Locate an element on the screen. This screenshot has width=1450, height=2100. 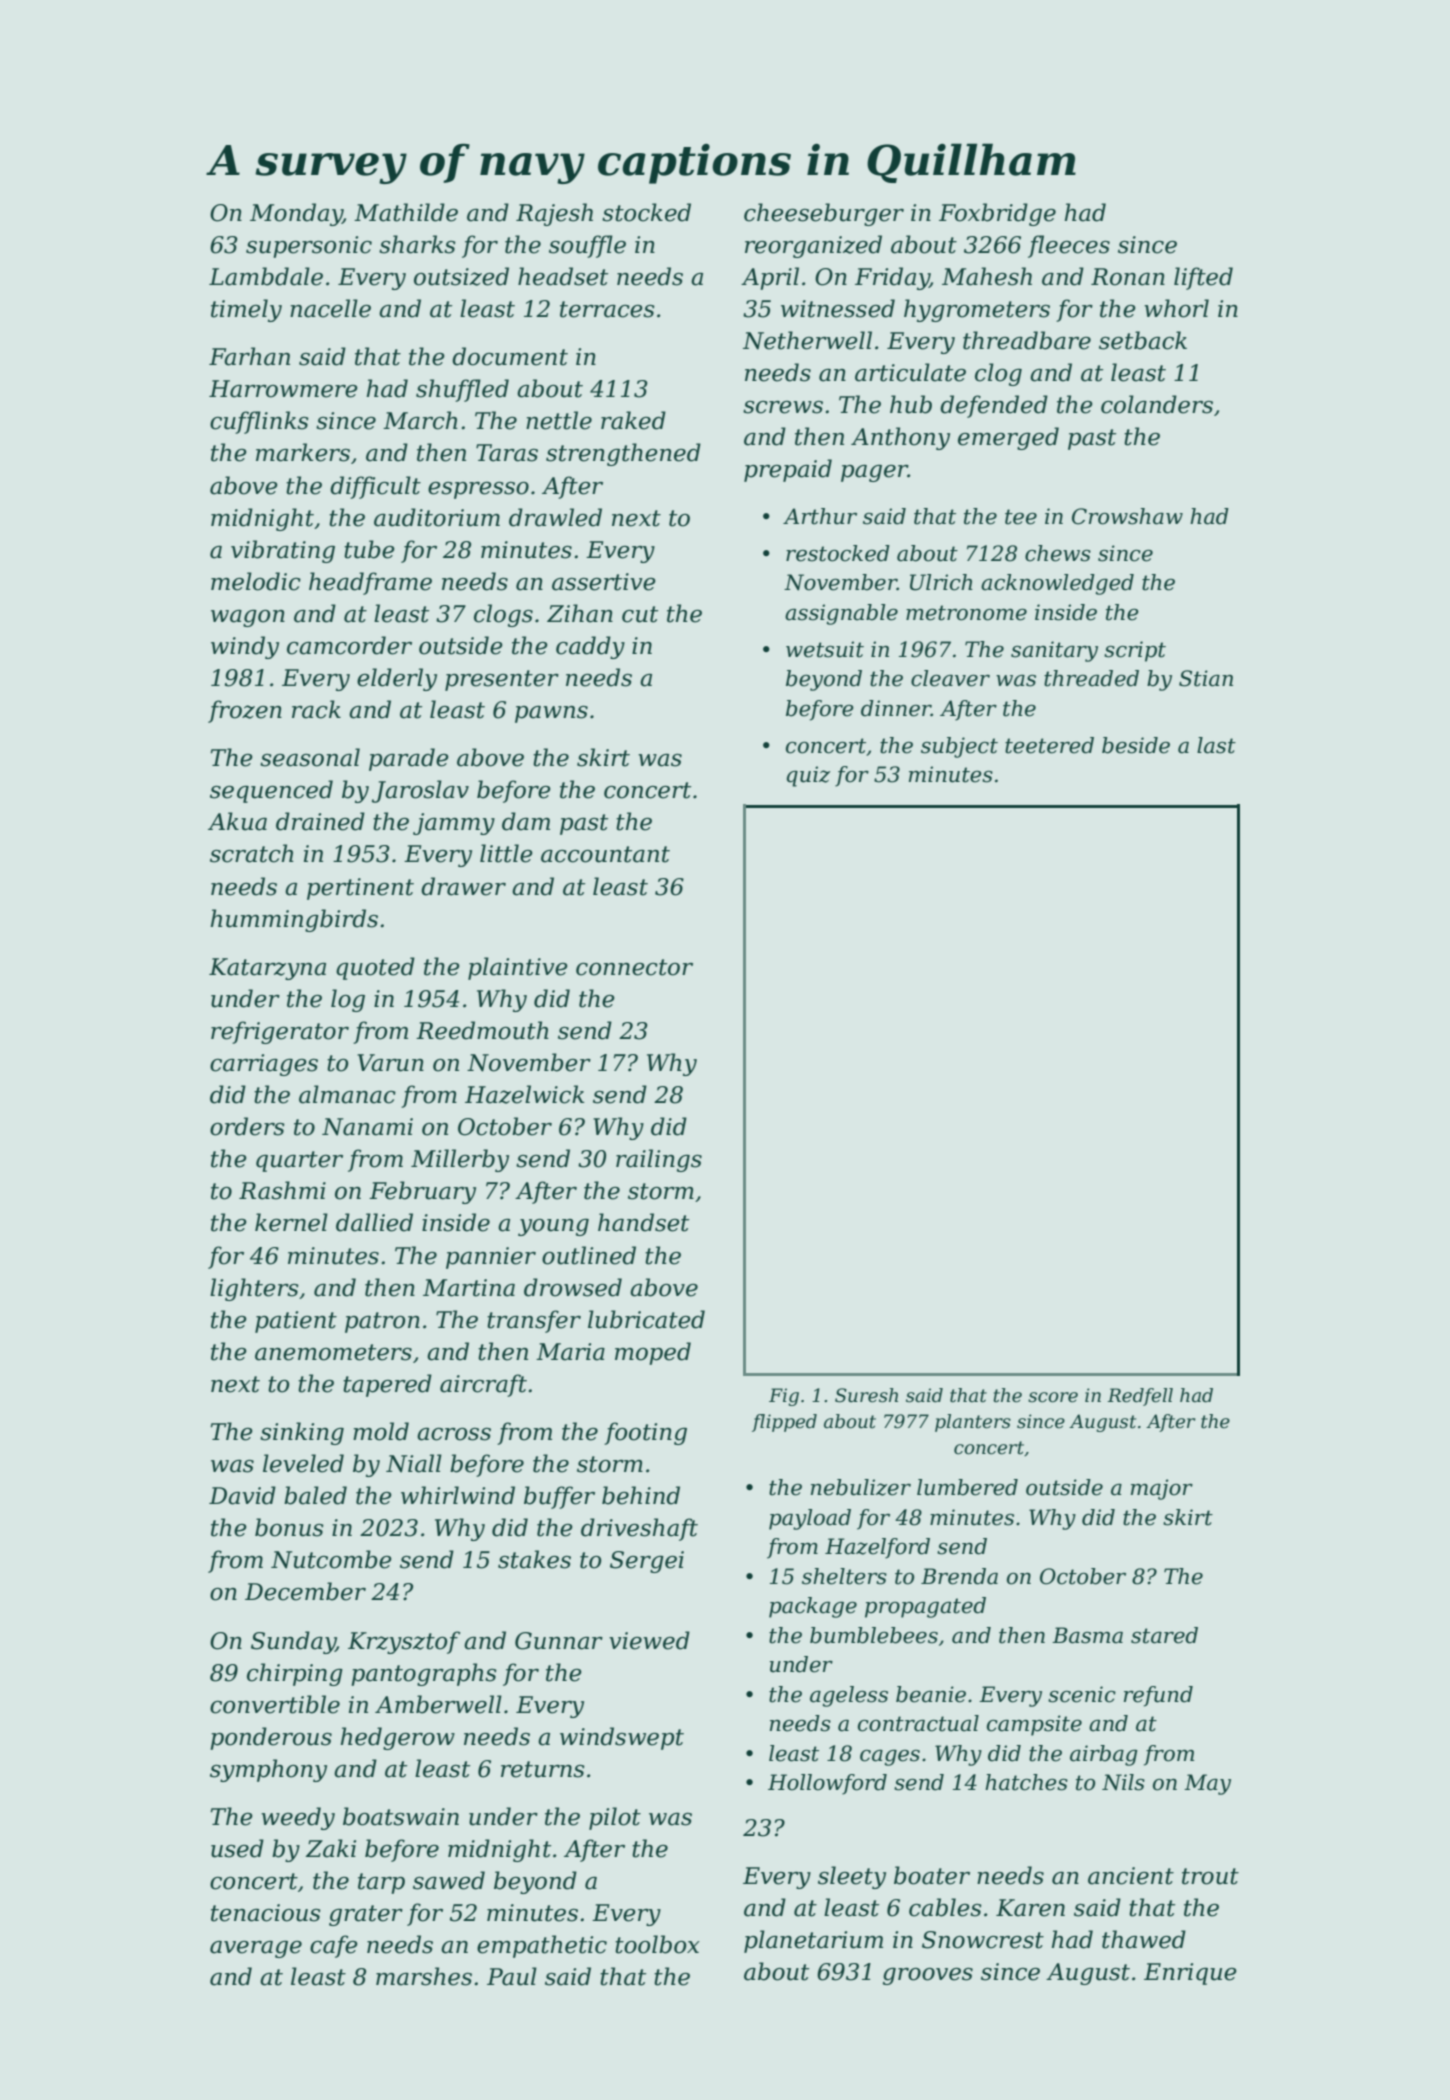
teetered is located at coordinates (1049, 745).
